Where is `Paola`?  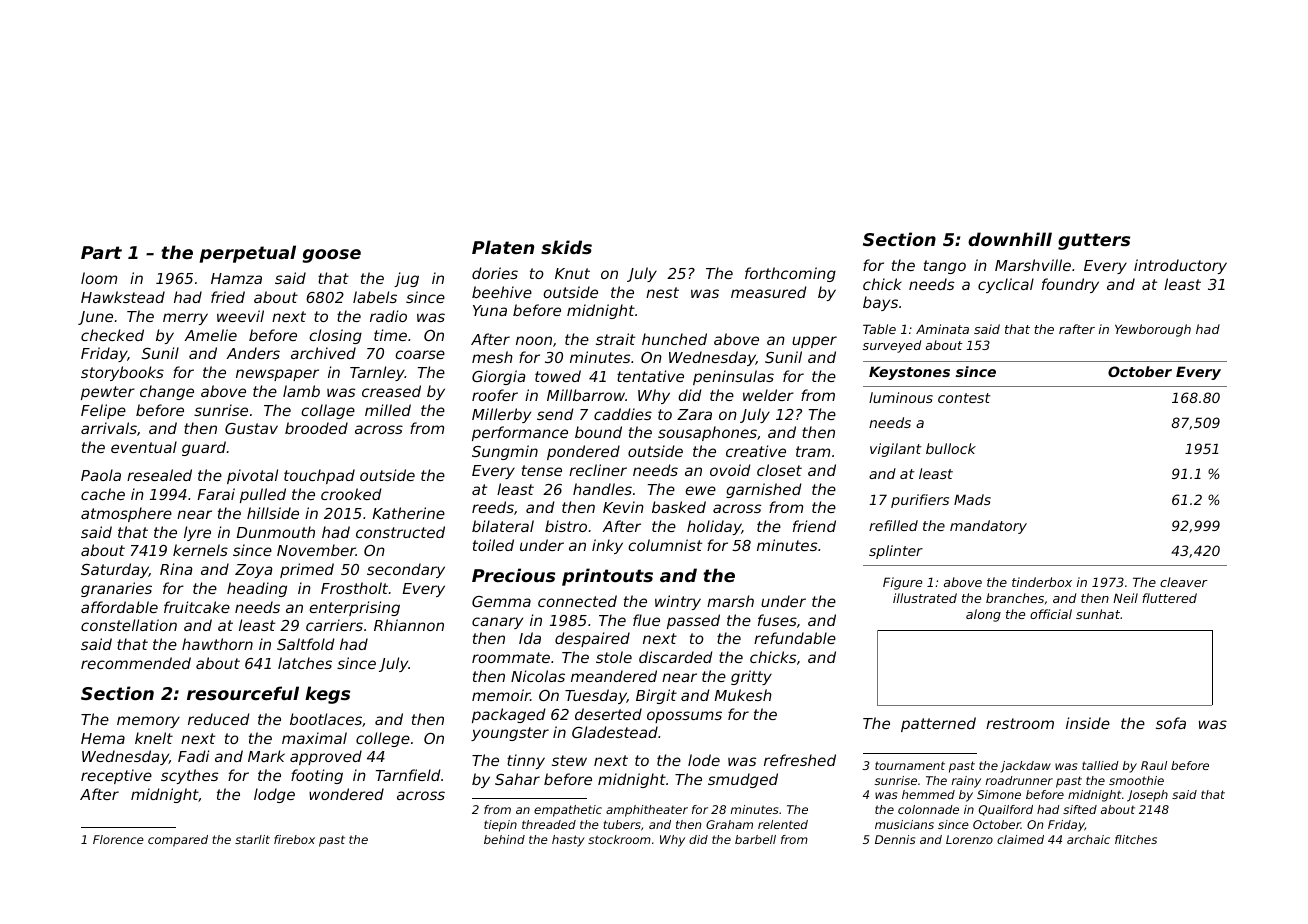
Paola is located at coordinates (101, 475).
